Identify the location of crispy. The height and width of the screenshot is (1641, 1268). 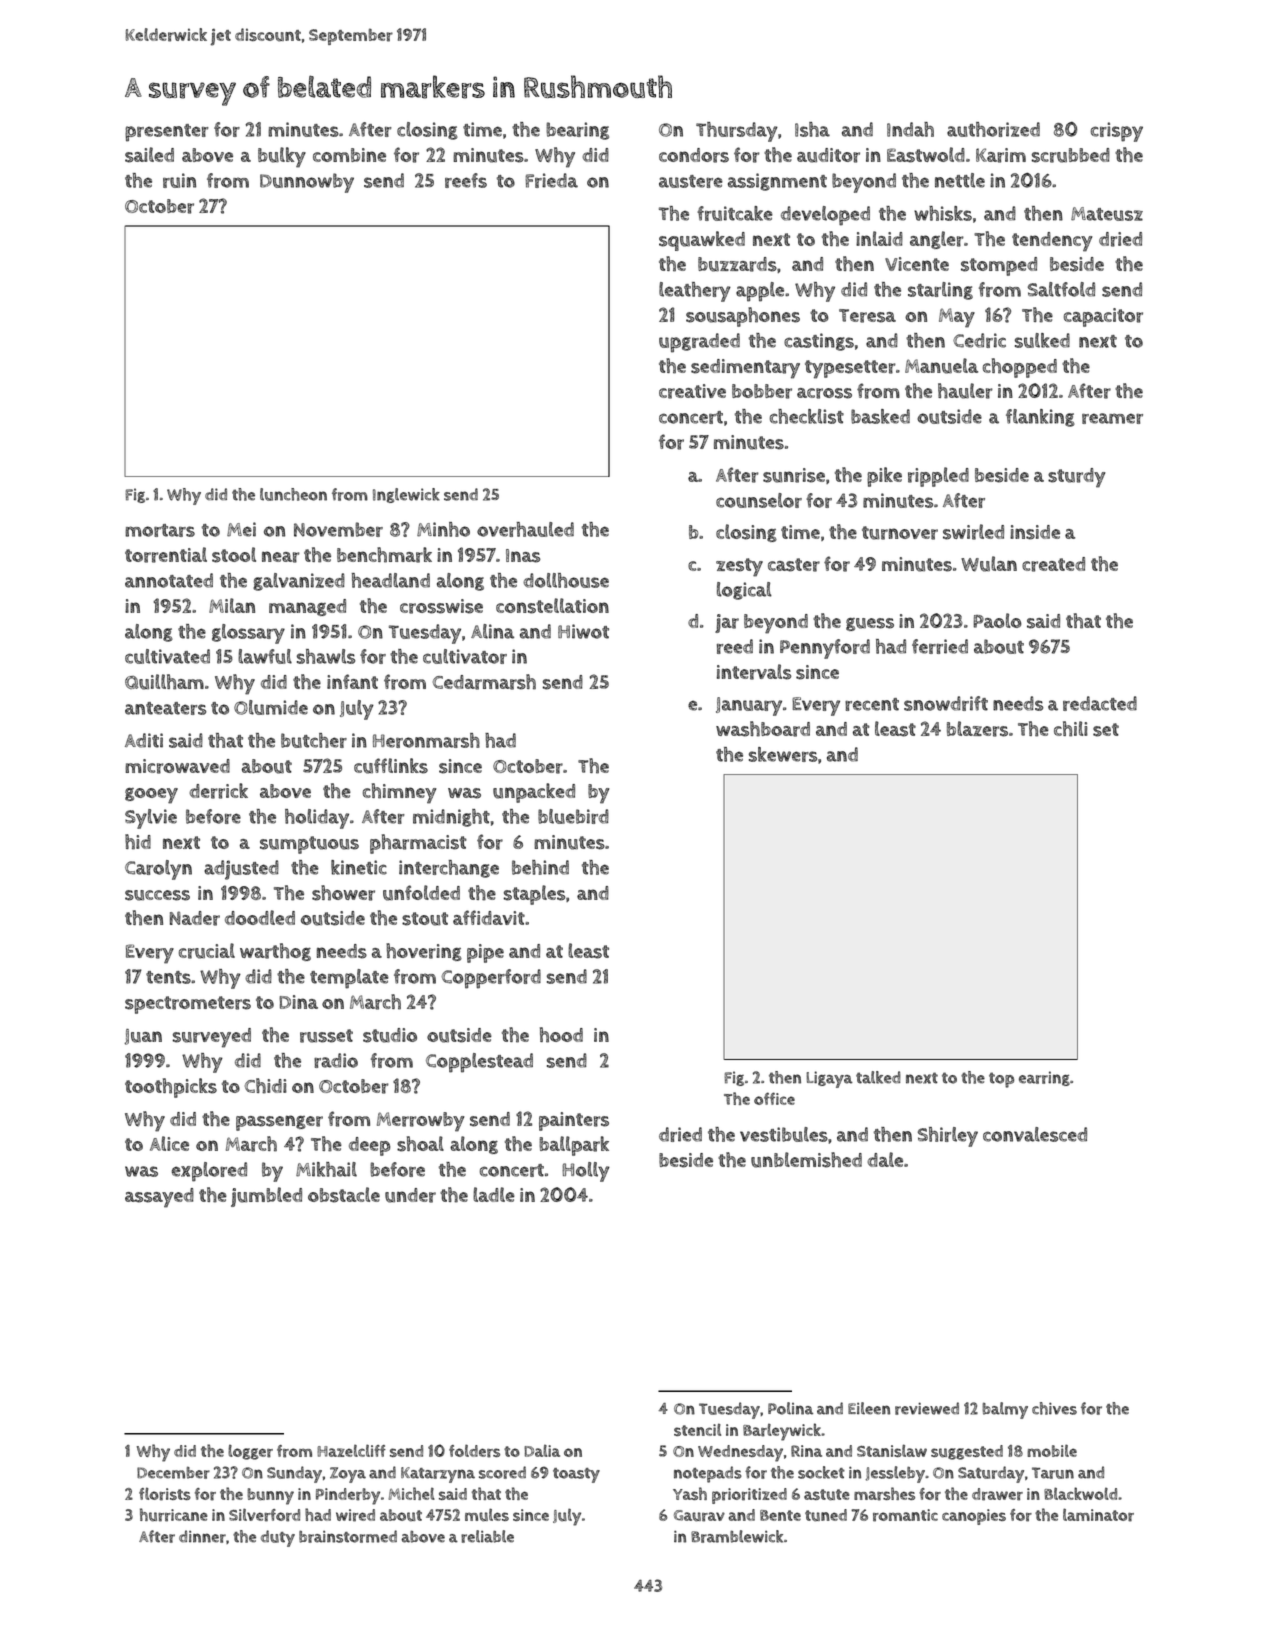
(1117, 132).
